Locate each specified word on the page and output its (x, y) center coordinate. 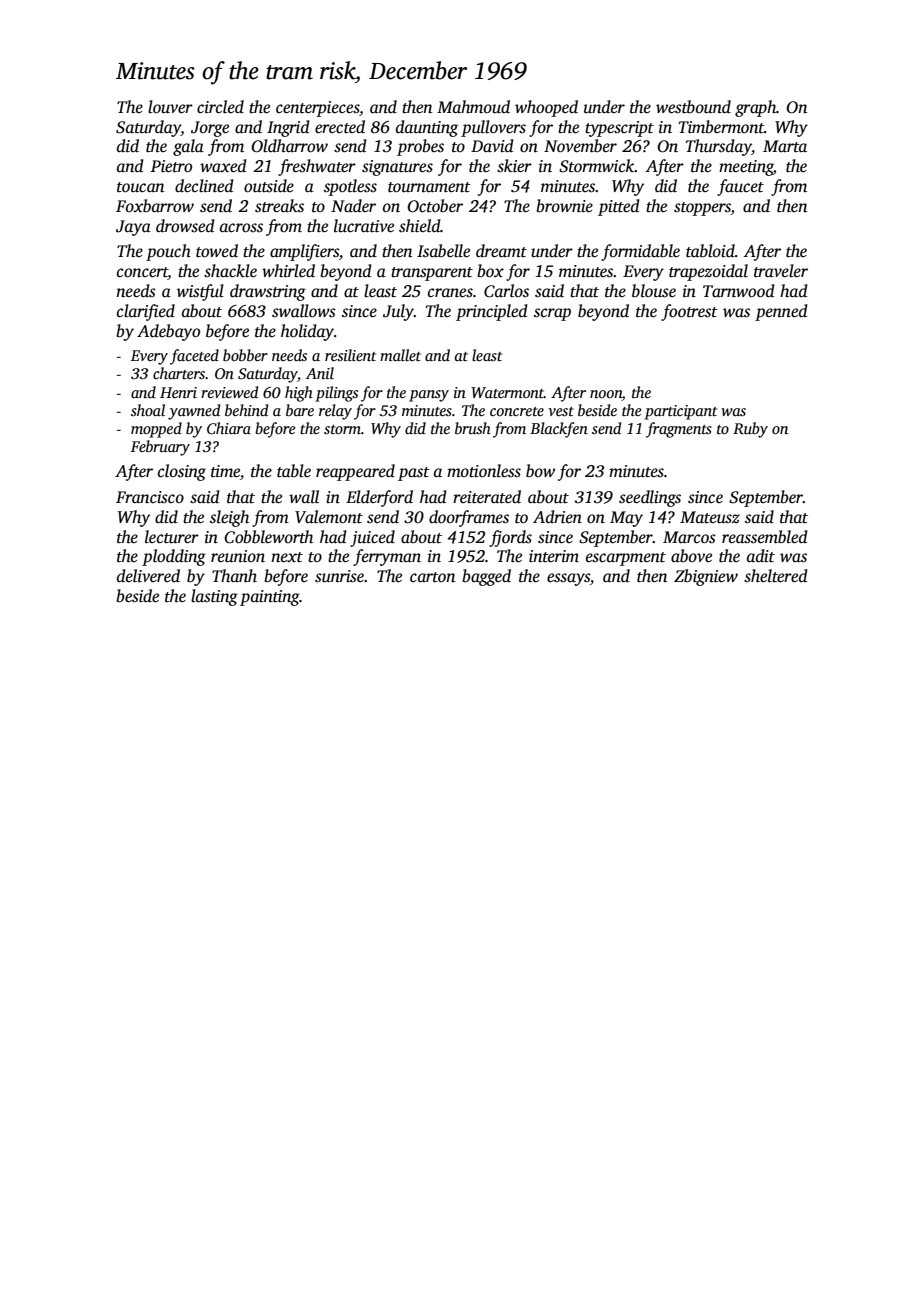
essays (568, 579)
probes (420, 147)
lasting (214, 597)
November (580, 145)
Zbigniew (706, 577)
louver (170, 107)
